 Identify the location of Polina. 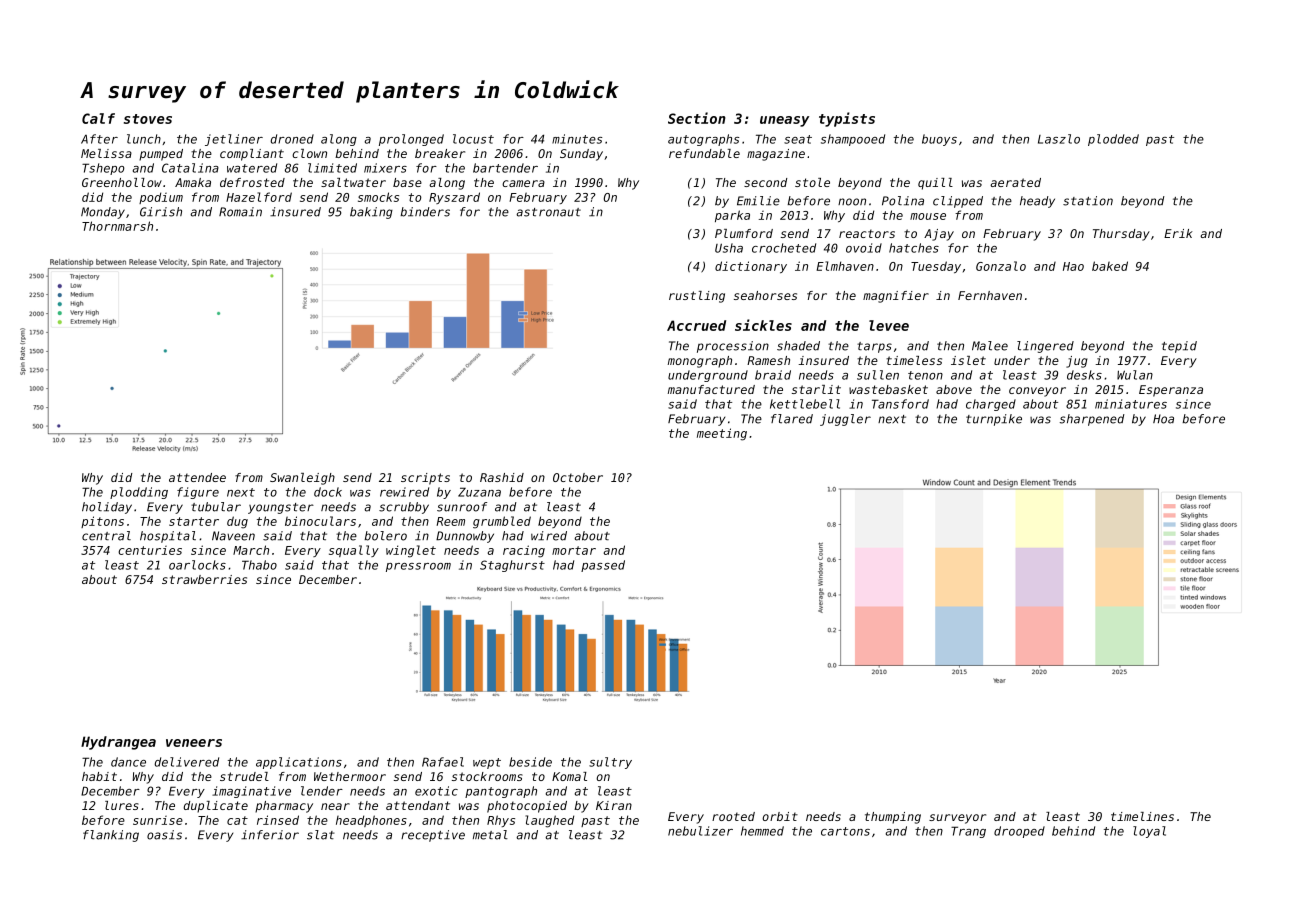
(903, 201).
